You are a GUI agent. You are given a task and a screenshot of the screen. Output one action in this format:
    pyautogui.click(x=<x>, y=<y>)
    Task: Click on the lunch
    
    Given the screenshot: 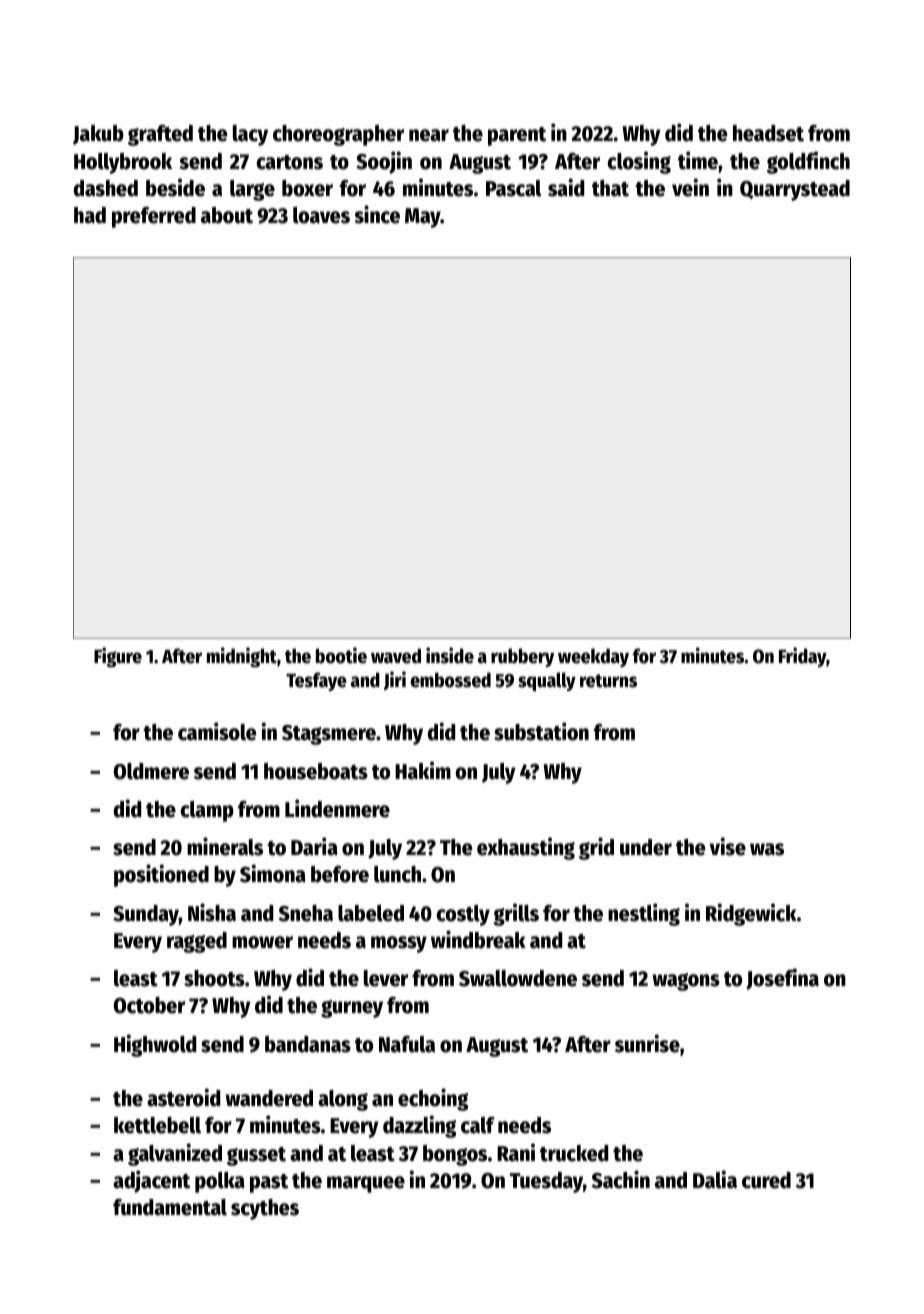 What is the action you would take?
    pyautogui.click(x=397, y=874)
